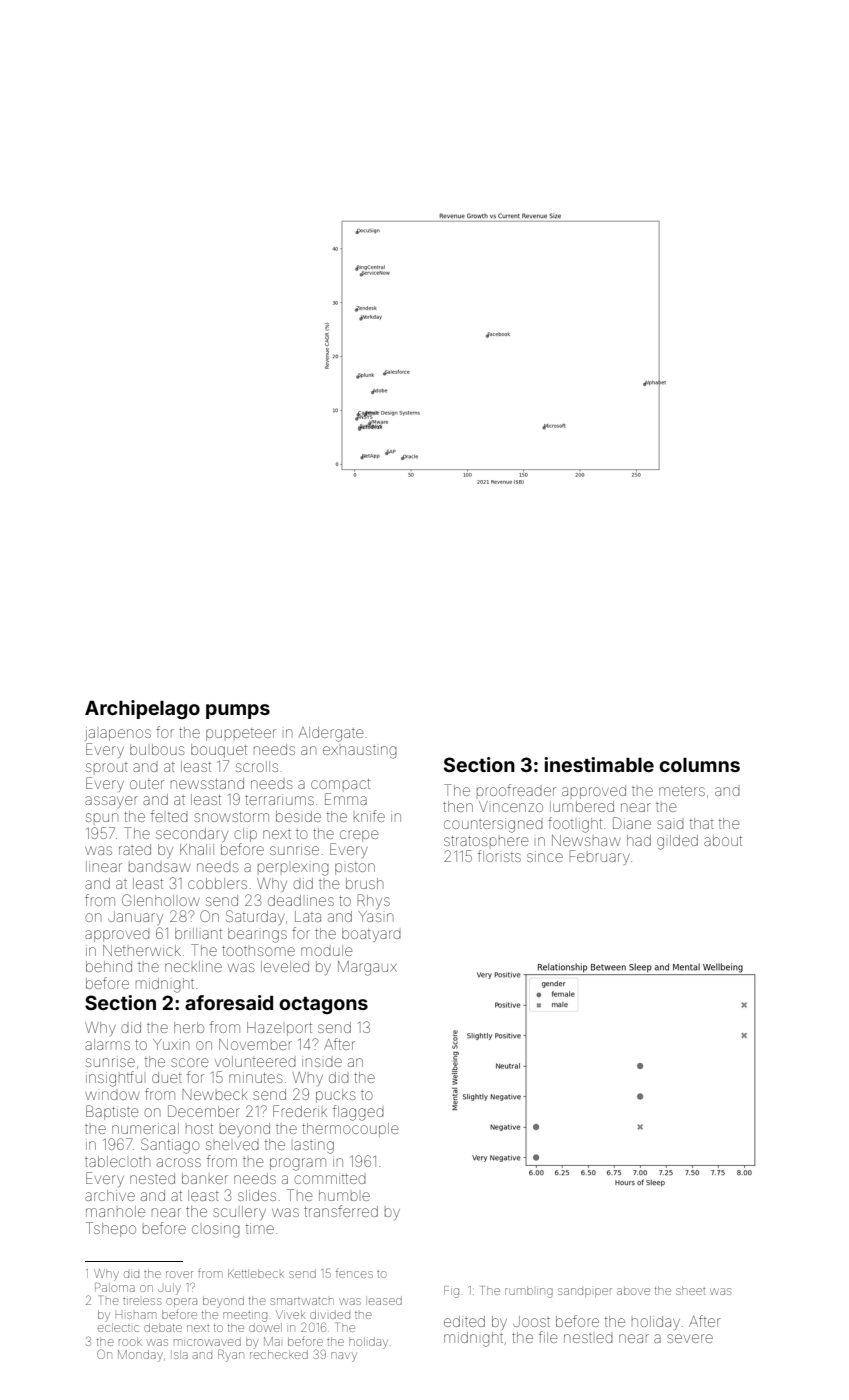 This screenshot has width=849, height=1400. What do you see at coordinates (582, 806) in the screenshot?
I see `lumbered` at bounding box center [582, 806].
